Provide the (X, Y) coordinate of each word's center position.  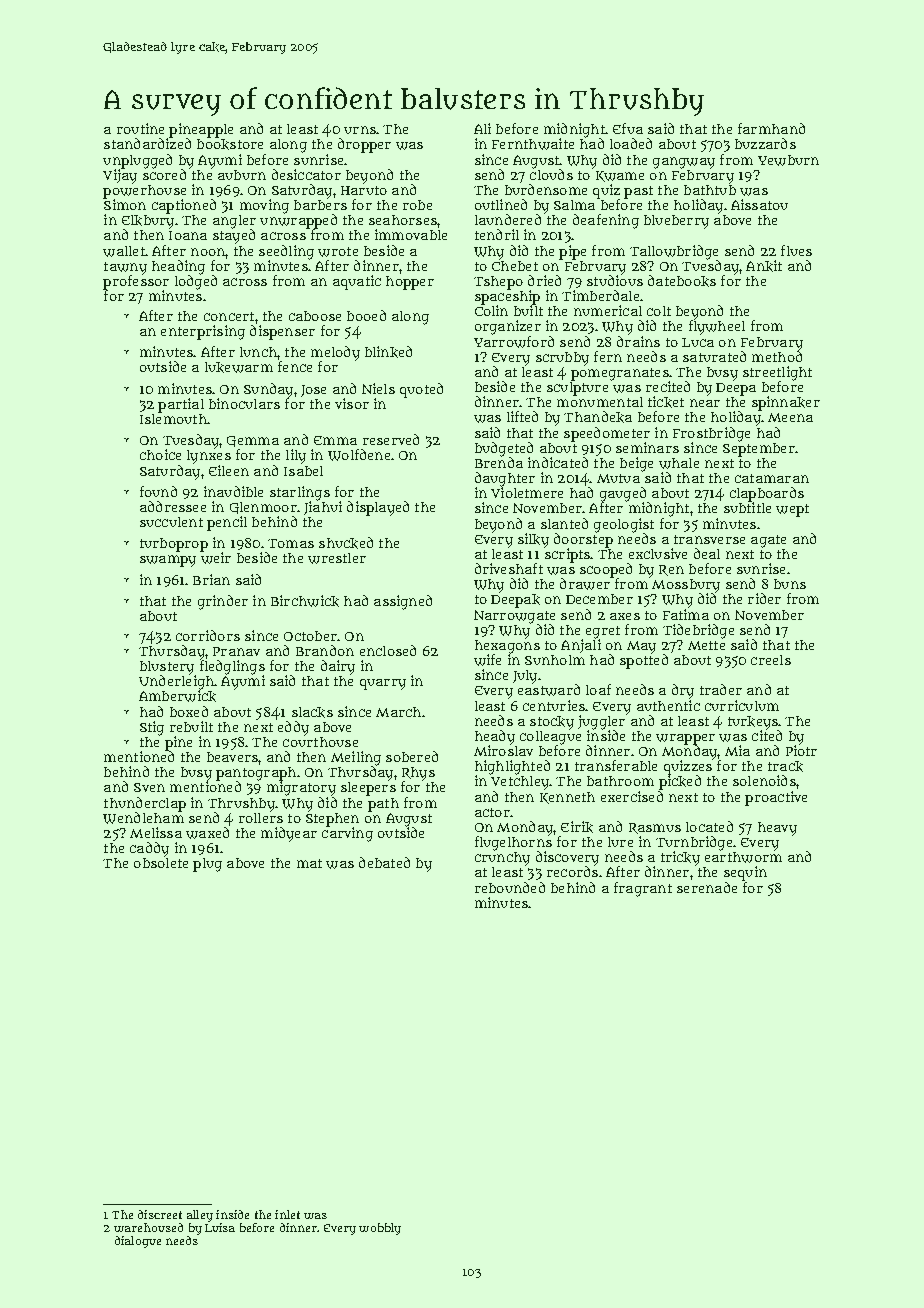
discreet (160, 1214)
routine (140, 128)
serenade (707, 887)
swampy (168, 561)
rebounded (510, 887)
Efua (628, 128)
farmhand (771, 128)
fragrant (643, 889)
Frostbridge (711, 434)
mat (309, 863)
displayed (378, 508)
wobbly (380, 1229)
